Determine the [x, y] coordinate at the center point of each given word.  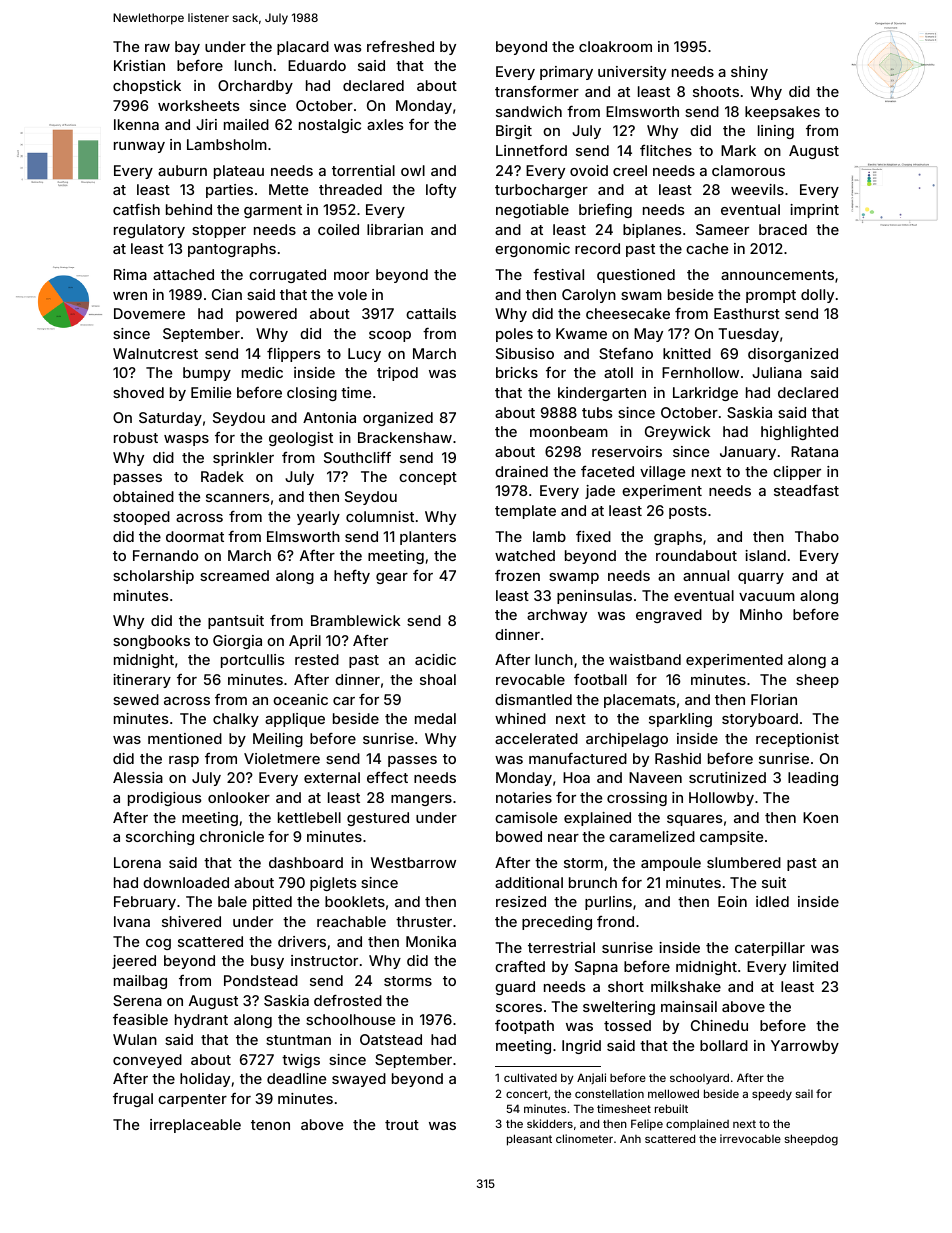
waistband [645, 659]
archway [557, 616]
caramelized [652, 836]
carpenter [192, 1100]
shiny [749, 73]
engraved [669, 616]
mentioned [185, 738]
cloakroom [615, 46]
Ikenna [136, 124]
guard [515, 988]
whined [520, 718]
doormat [195, 536]
